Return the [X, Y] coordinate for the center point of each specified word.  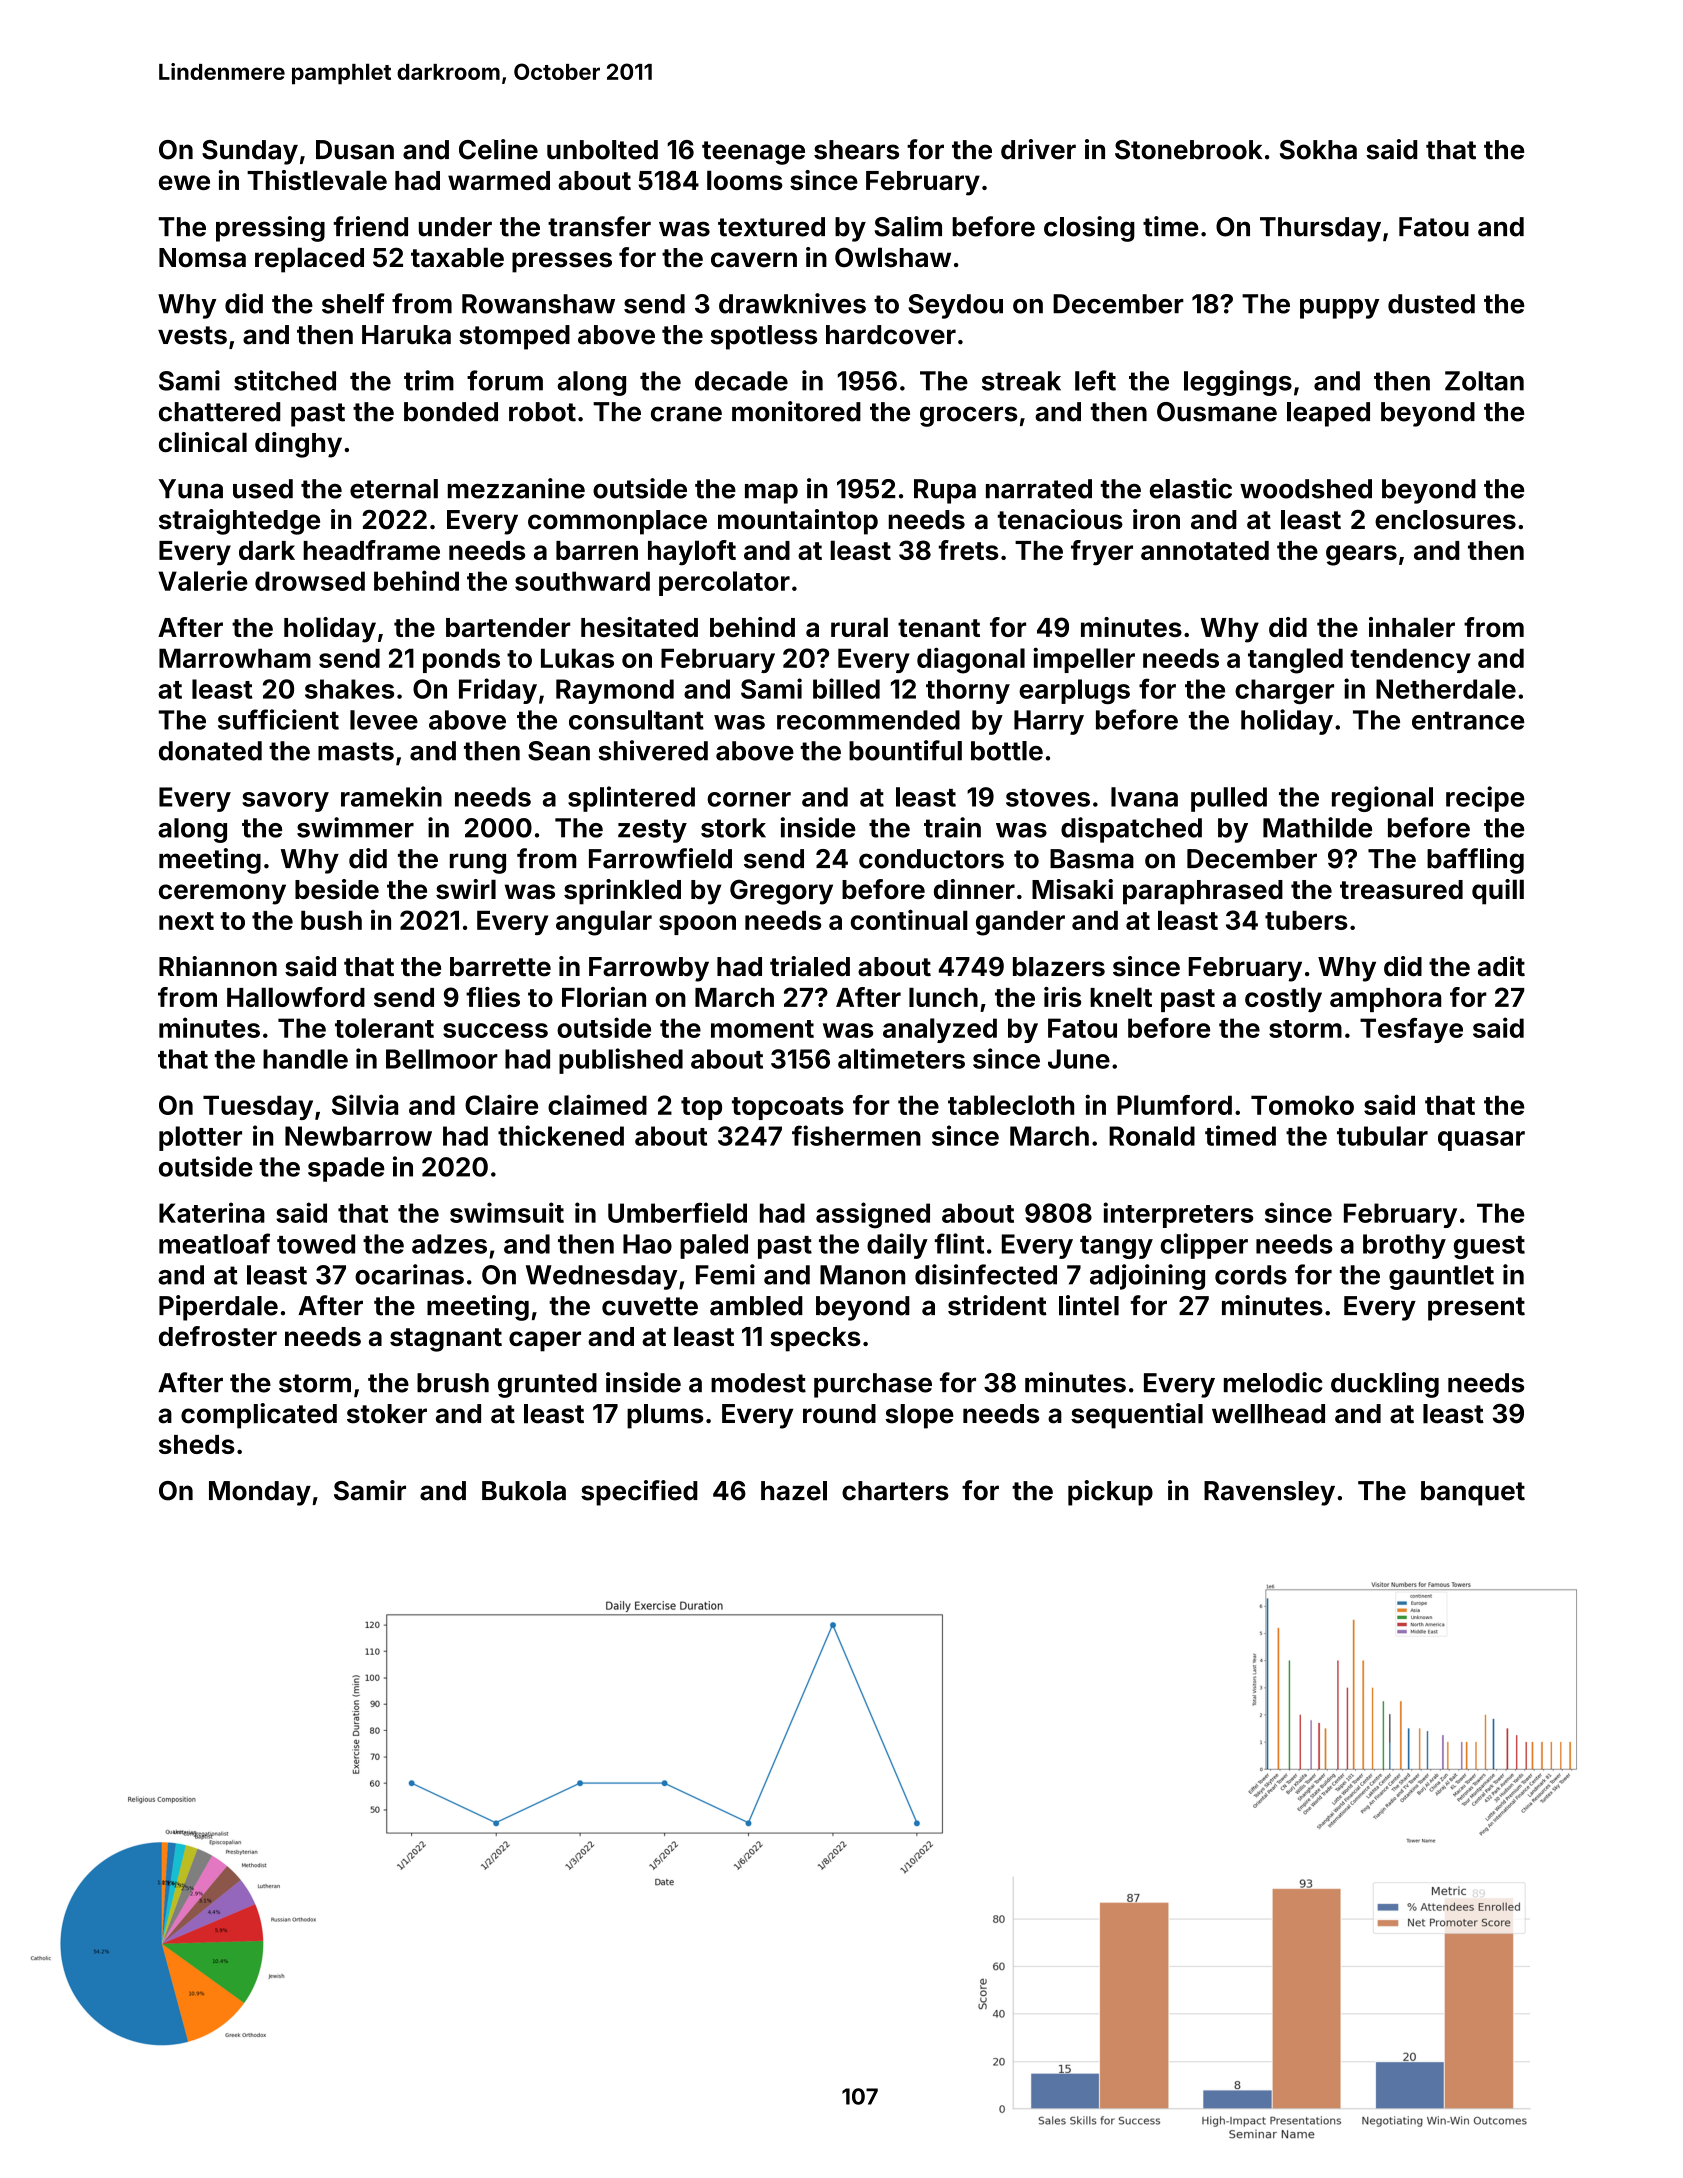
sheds [197, 1444]
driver [1038, 149]
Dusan [355, 150]
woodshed [1306, 489]
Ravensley [1269, 1493]
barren [597, 550]
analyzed [940, 1030]
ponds [461, 660]
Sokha [1318, 150]
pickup [1110, 1493]
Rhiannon [218, 966]
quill [1498, 892]
